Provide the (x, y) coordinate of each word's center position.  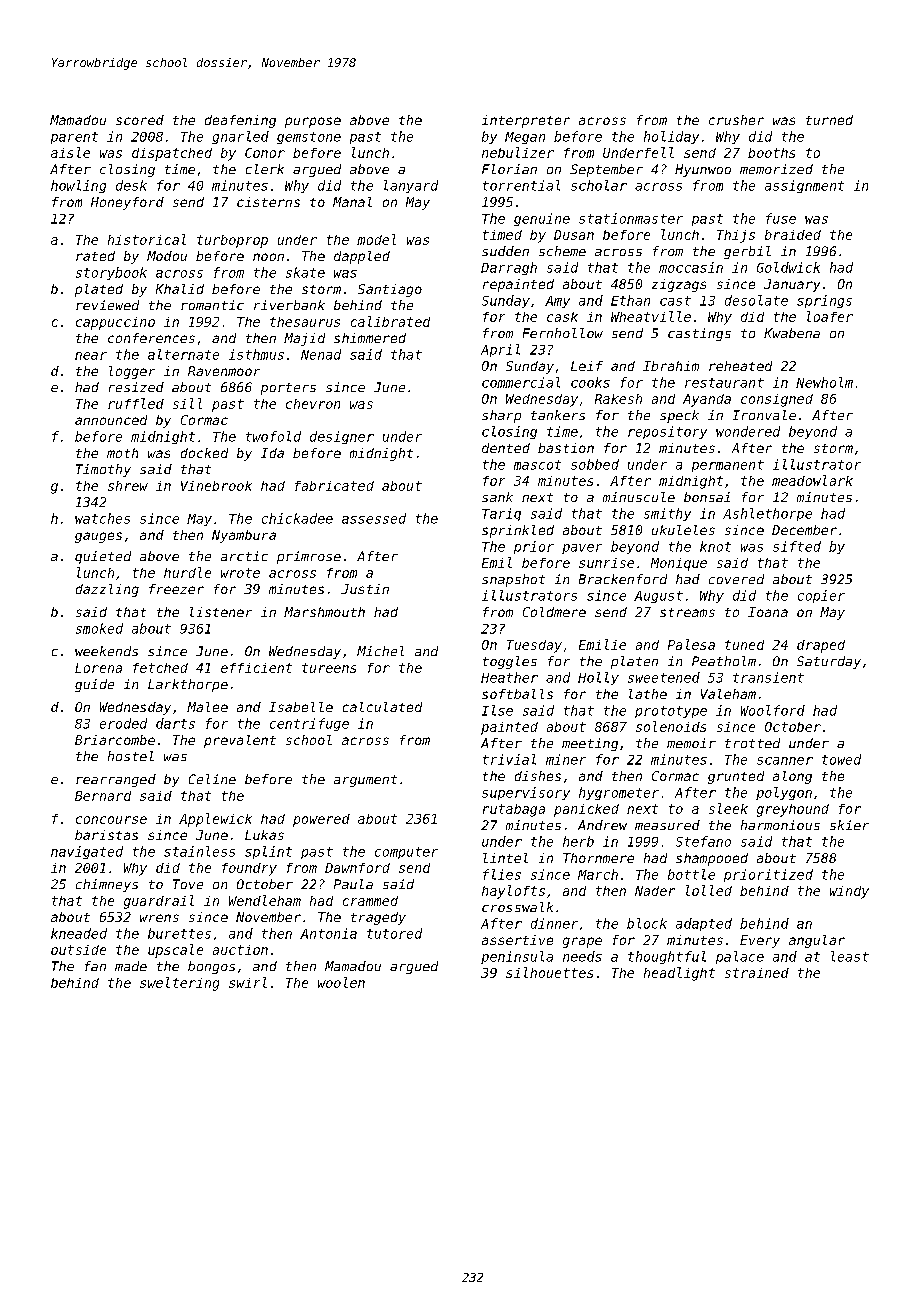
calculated (382, 707)
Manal (352, 202)
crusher (736, 120)
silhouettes (549, 972)
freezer (176, 589)
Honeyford (127, 203)
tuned (744, 645)
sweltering (179, 984)
